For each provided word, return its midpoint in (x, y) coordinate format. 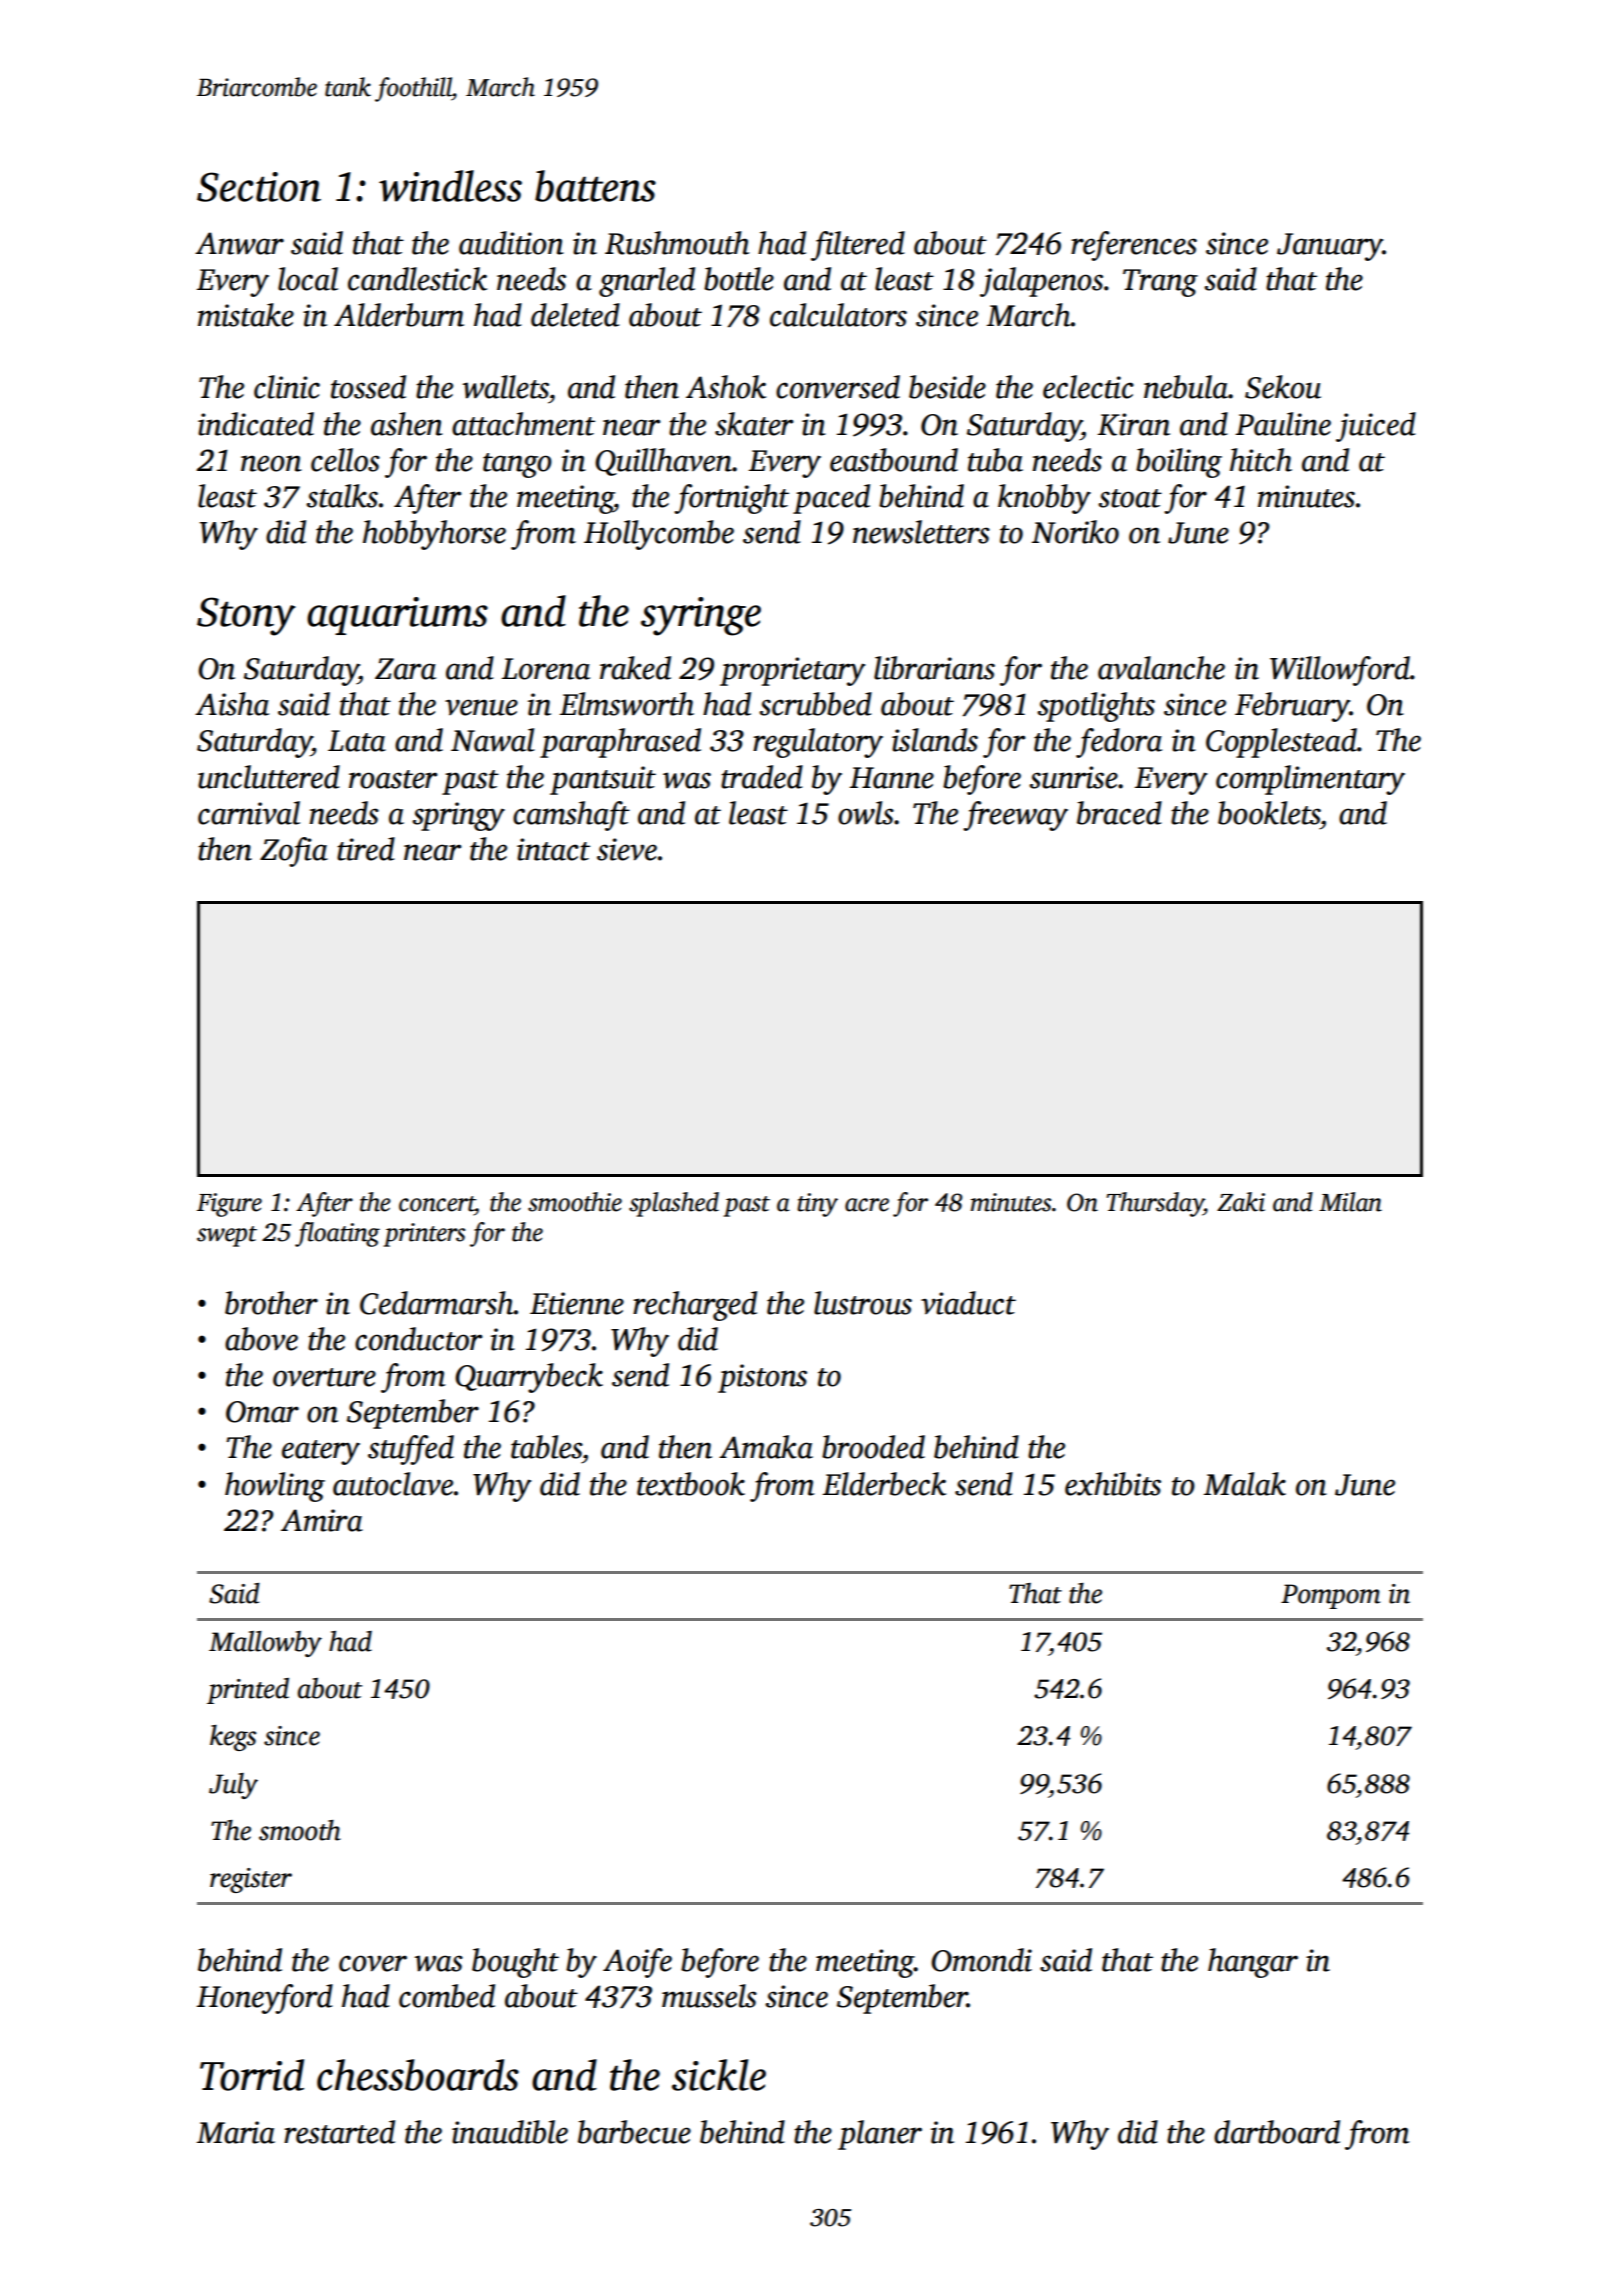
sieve (627, 849)
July (233, 1786)
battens (595, 186)
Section (259, 187)
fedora (1119, 743)
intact (553, 849)
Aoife (637, 1963)
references (1134, 246)
